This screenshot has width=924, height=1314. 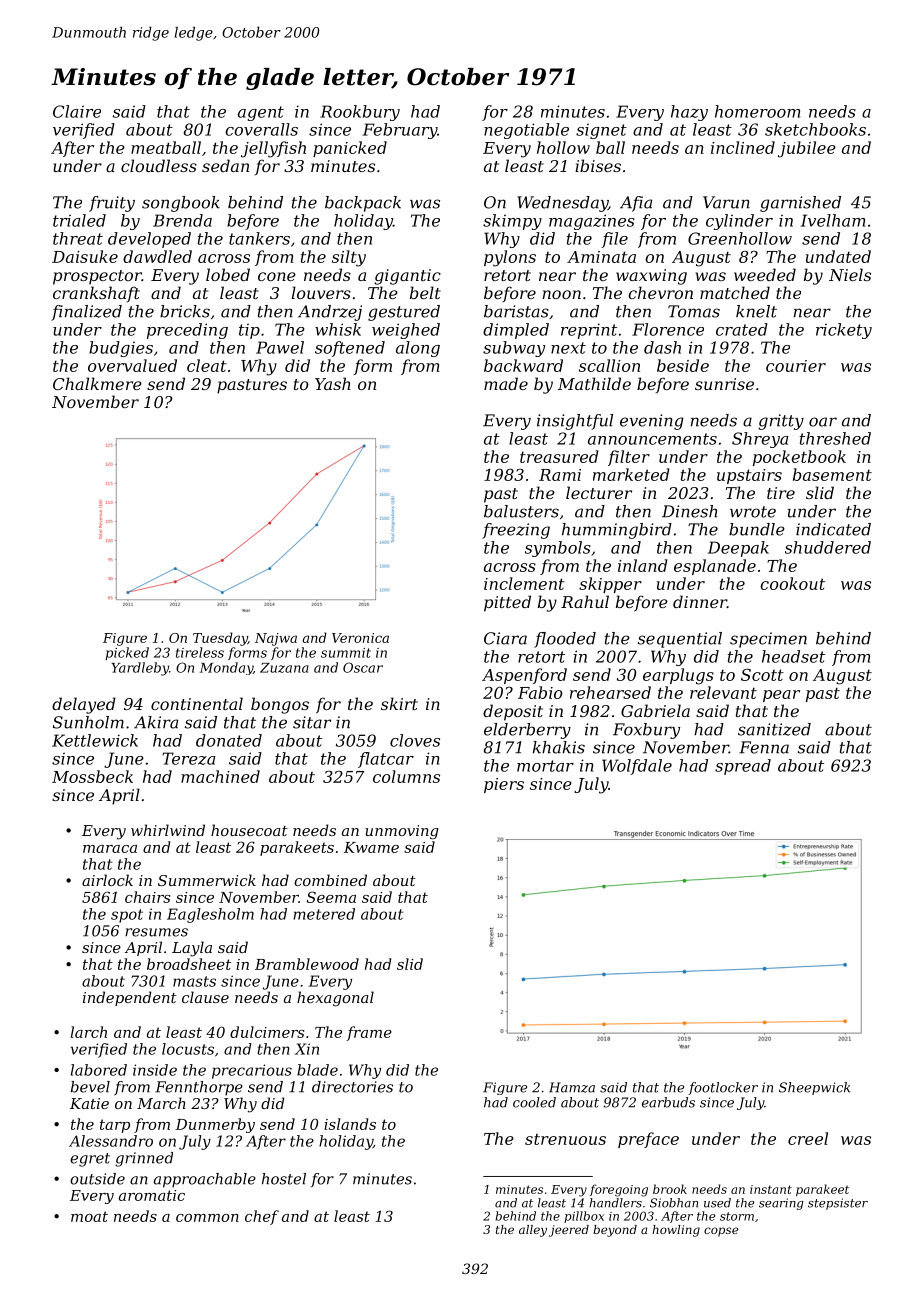 I want to click on tip, so click(x=249, y=331).
